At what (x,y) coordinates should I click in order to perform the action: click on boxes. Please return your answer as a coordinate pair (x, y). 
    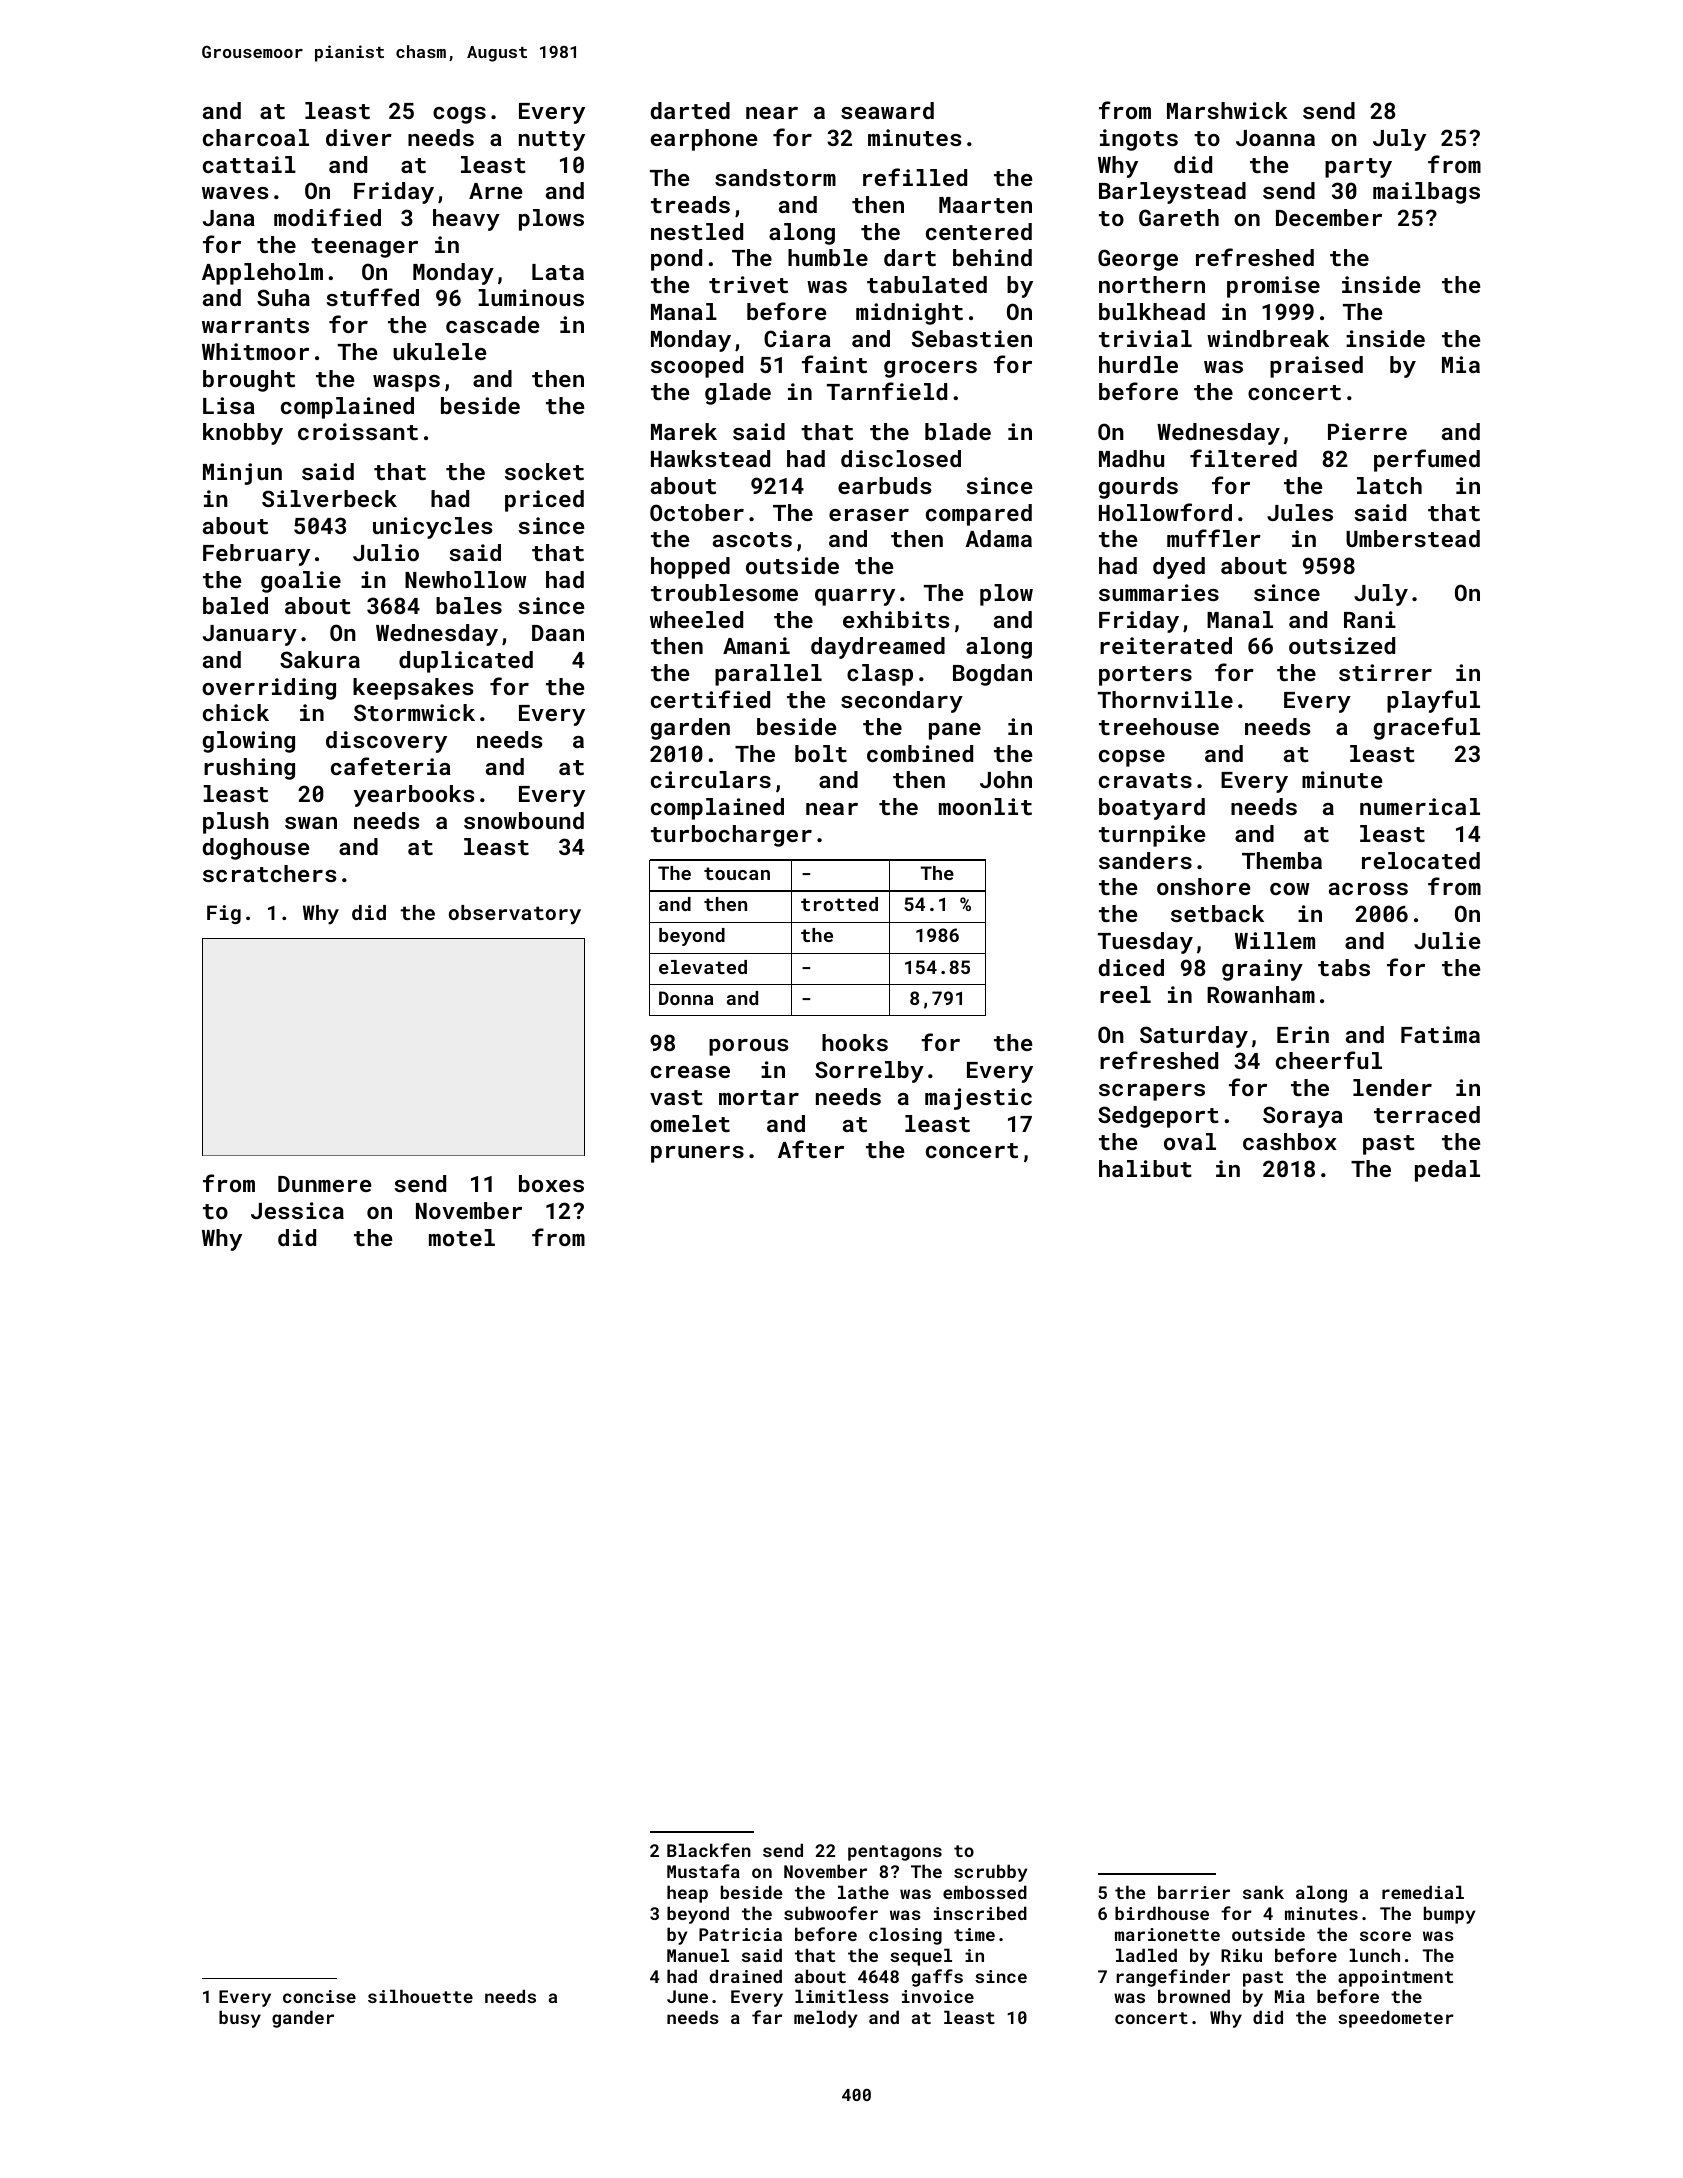
    Looking at the image, I should click on (551, 1183).
